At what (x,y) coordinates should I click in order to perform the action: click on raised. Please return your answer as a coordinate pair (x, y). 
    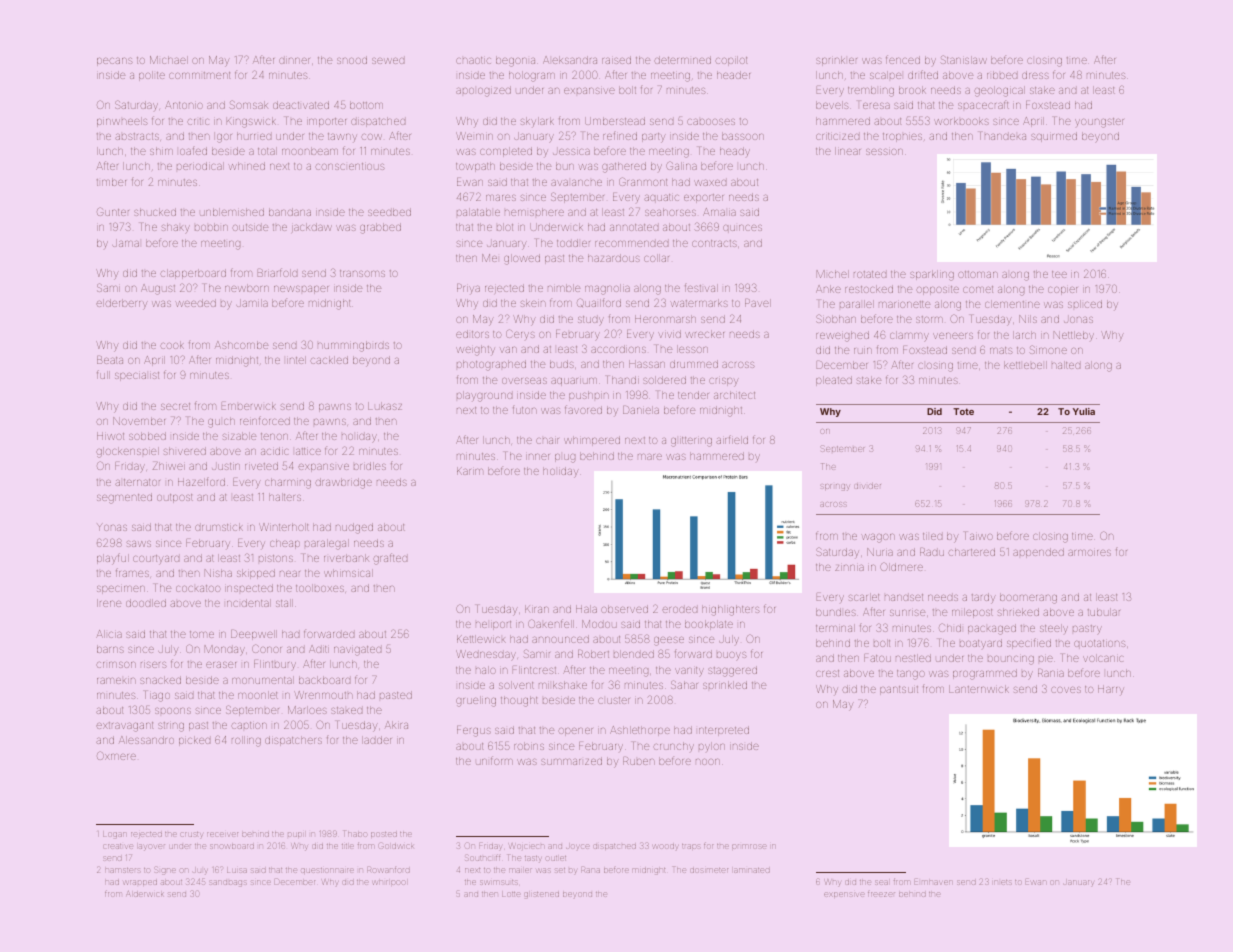
    Looking at the image, I should click on (616, 60).
